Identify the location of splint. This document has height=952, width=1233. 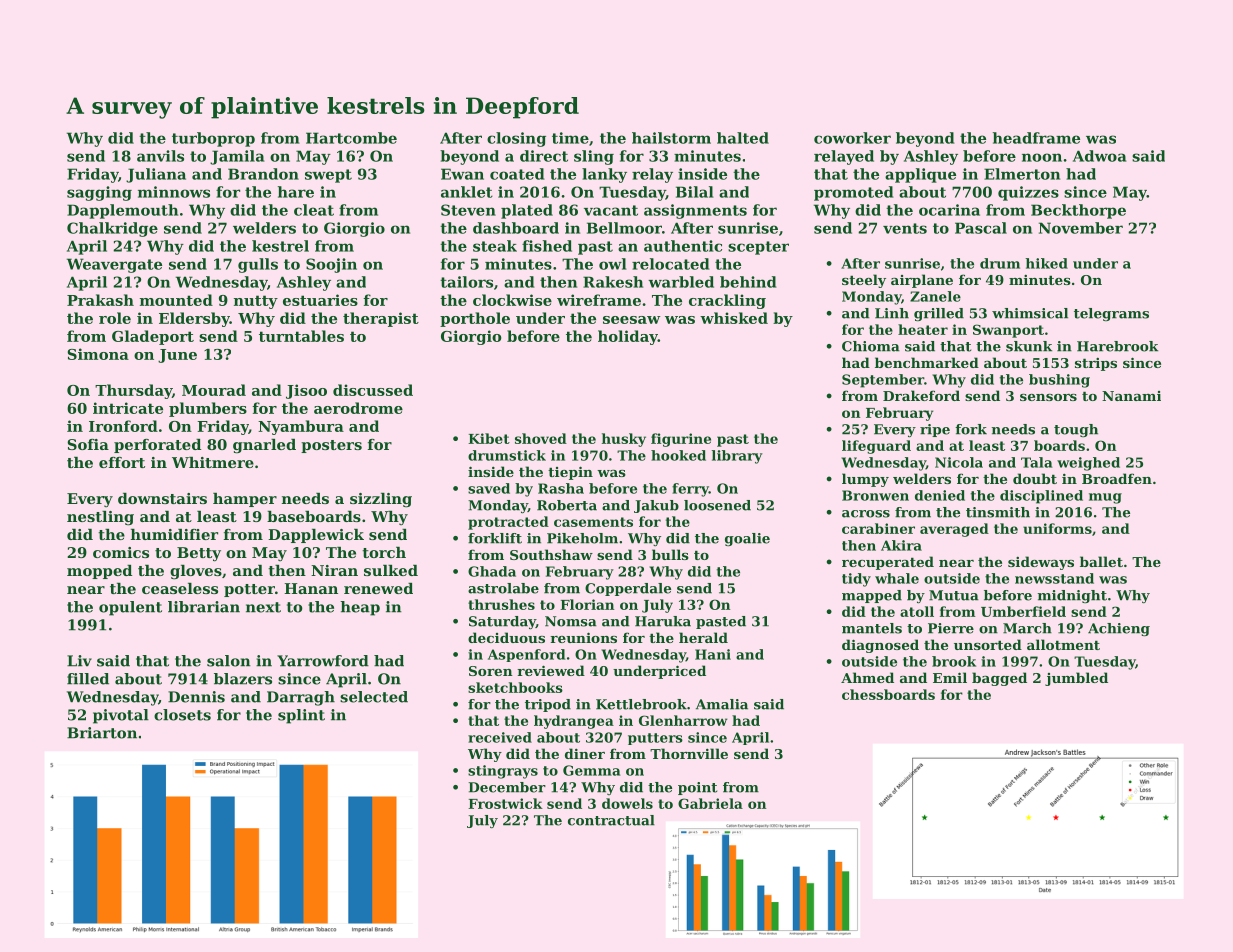
(301, 716).
